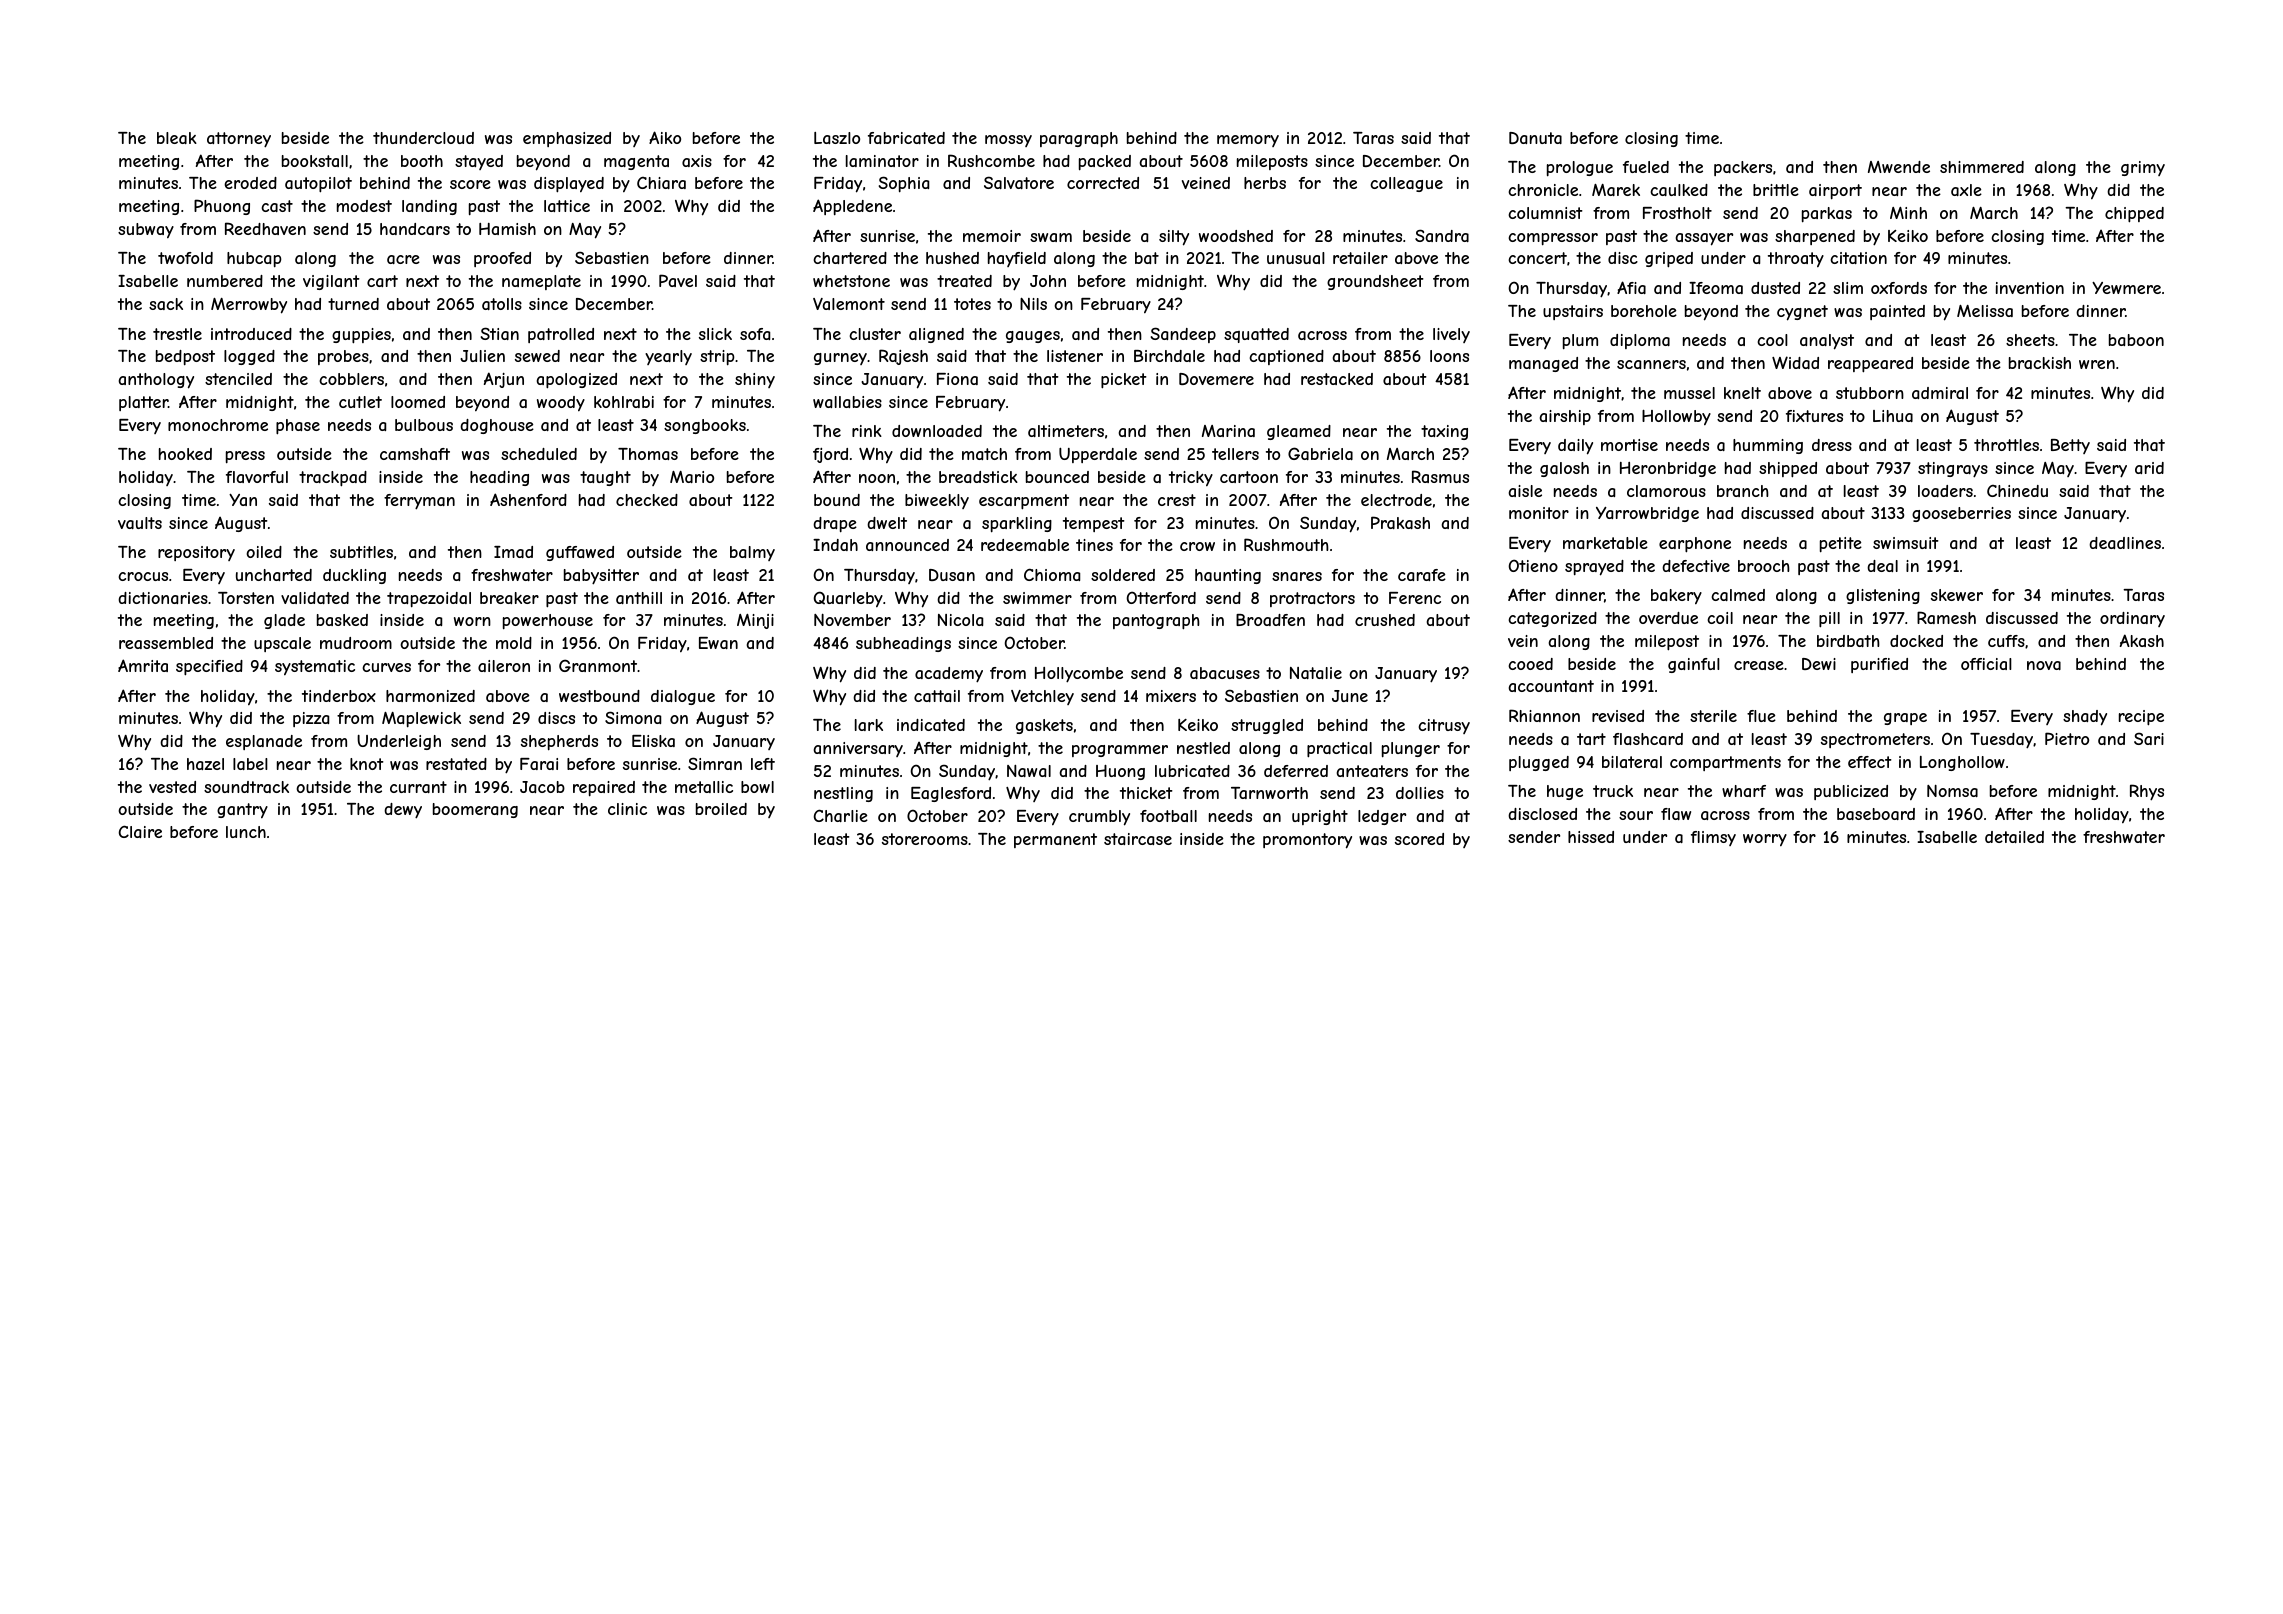  What do you see at coordinates (1171, 696) in the document?
I see `mixers` at bounding box center [1171, 696].
